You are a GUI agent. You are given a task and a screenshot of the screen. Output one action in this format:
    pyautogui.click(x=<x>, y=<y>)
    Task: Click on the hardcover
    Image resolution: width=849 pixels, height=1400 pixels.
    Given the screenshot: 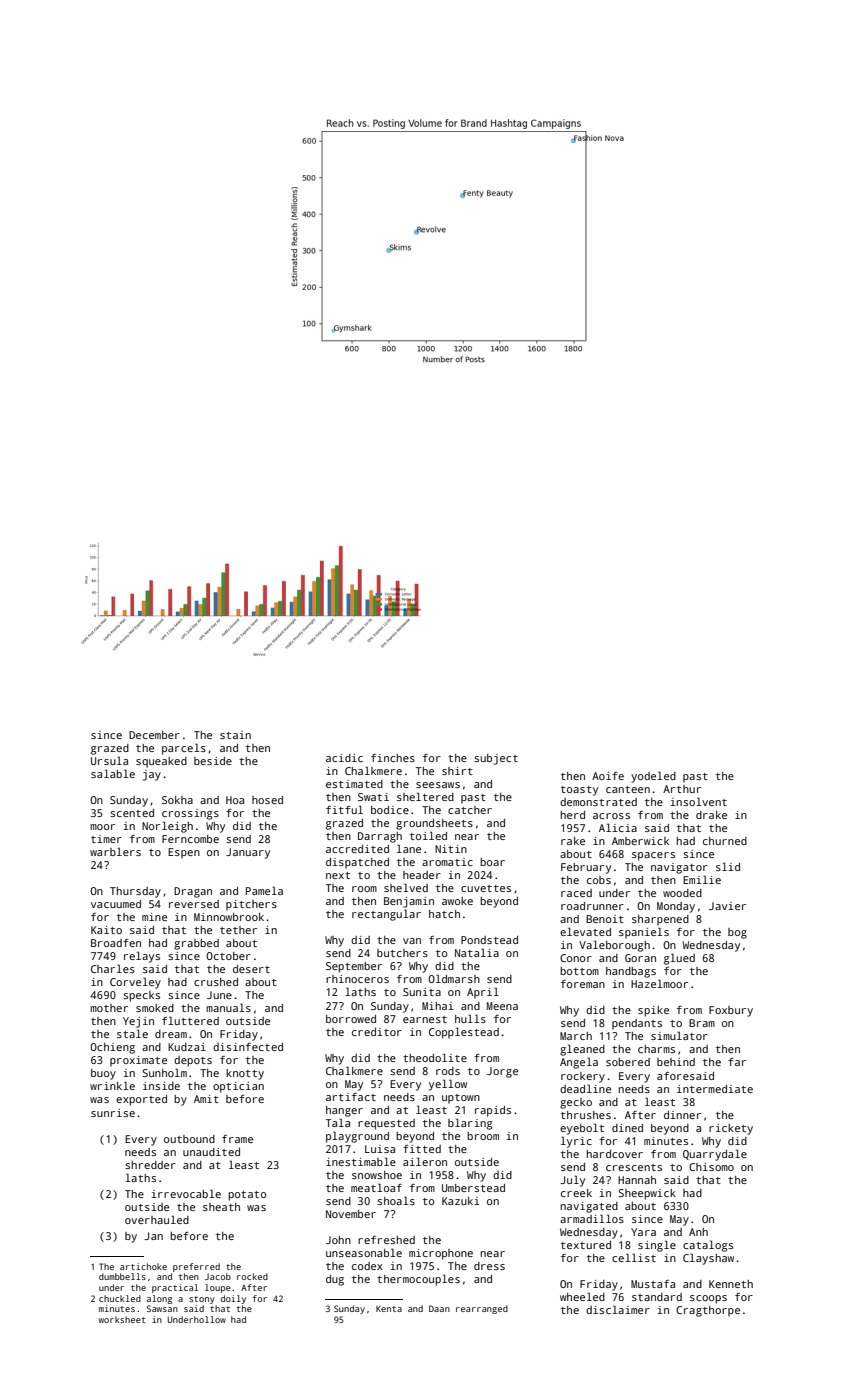 What is the action you would take?
    pyautogui.click(x=614, y=1154)
